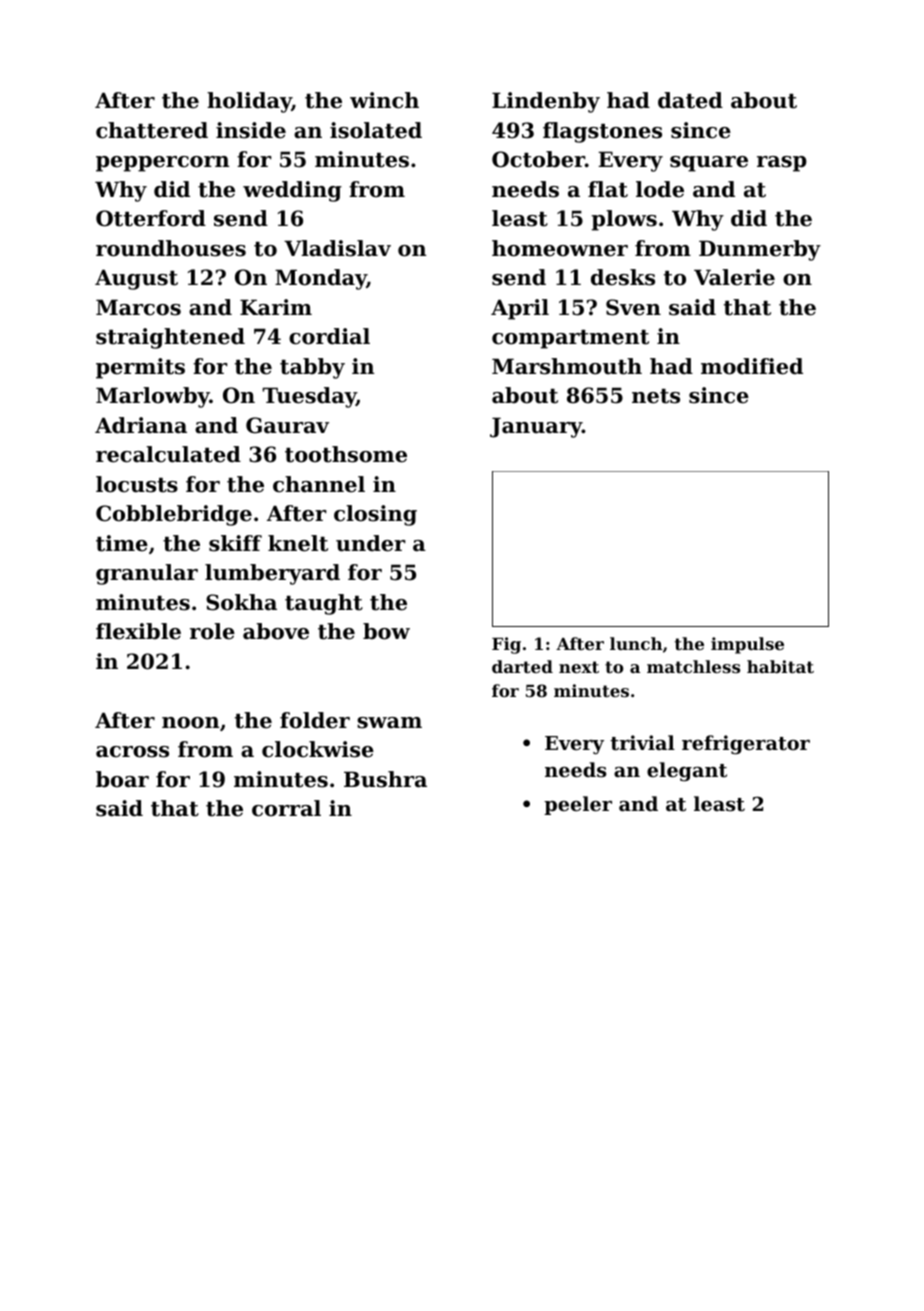 The width and height of the document is (924, 1311). What do you see at coordinates (747, 645) in the document?
I see `impulse` at bounding box center [747, 645].
